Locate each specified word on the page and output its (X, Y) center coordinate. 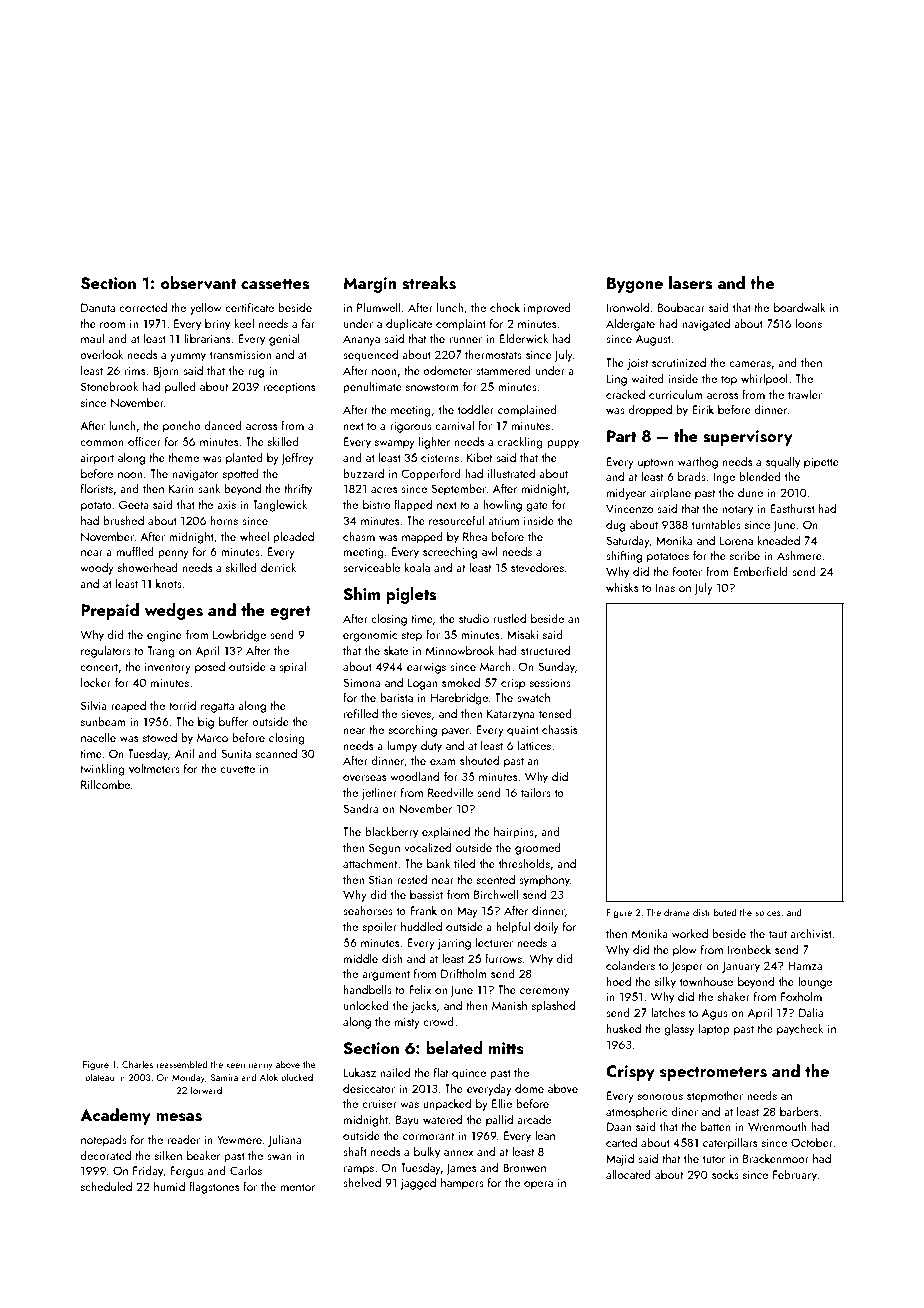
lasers (690, 283)
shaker (734, 996)
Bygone (635, 285)
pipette (821, 463)
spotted (241, 474)
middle (361, 958)
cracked (625, 394)
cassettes (275, 284)
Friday (148, 1171)
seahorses (368, 910)
